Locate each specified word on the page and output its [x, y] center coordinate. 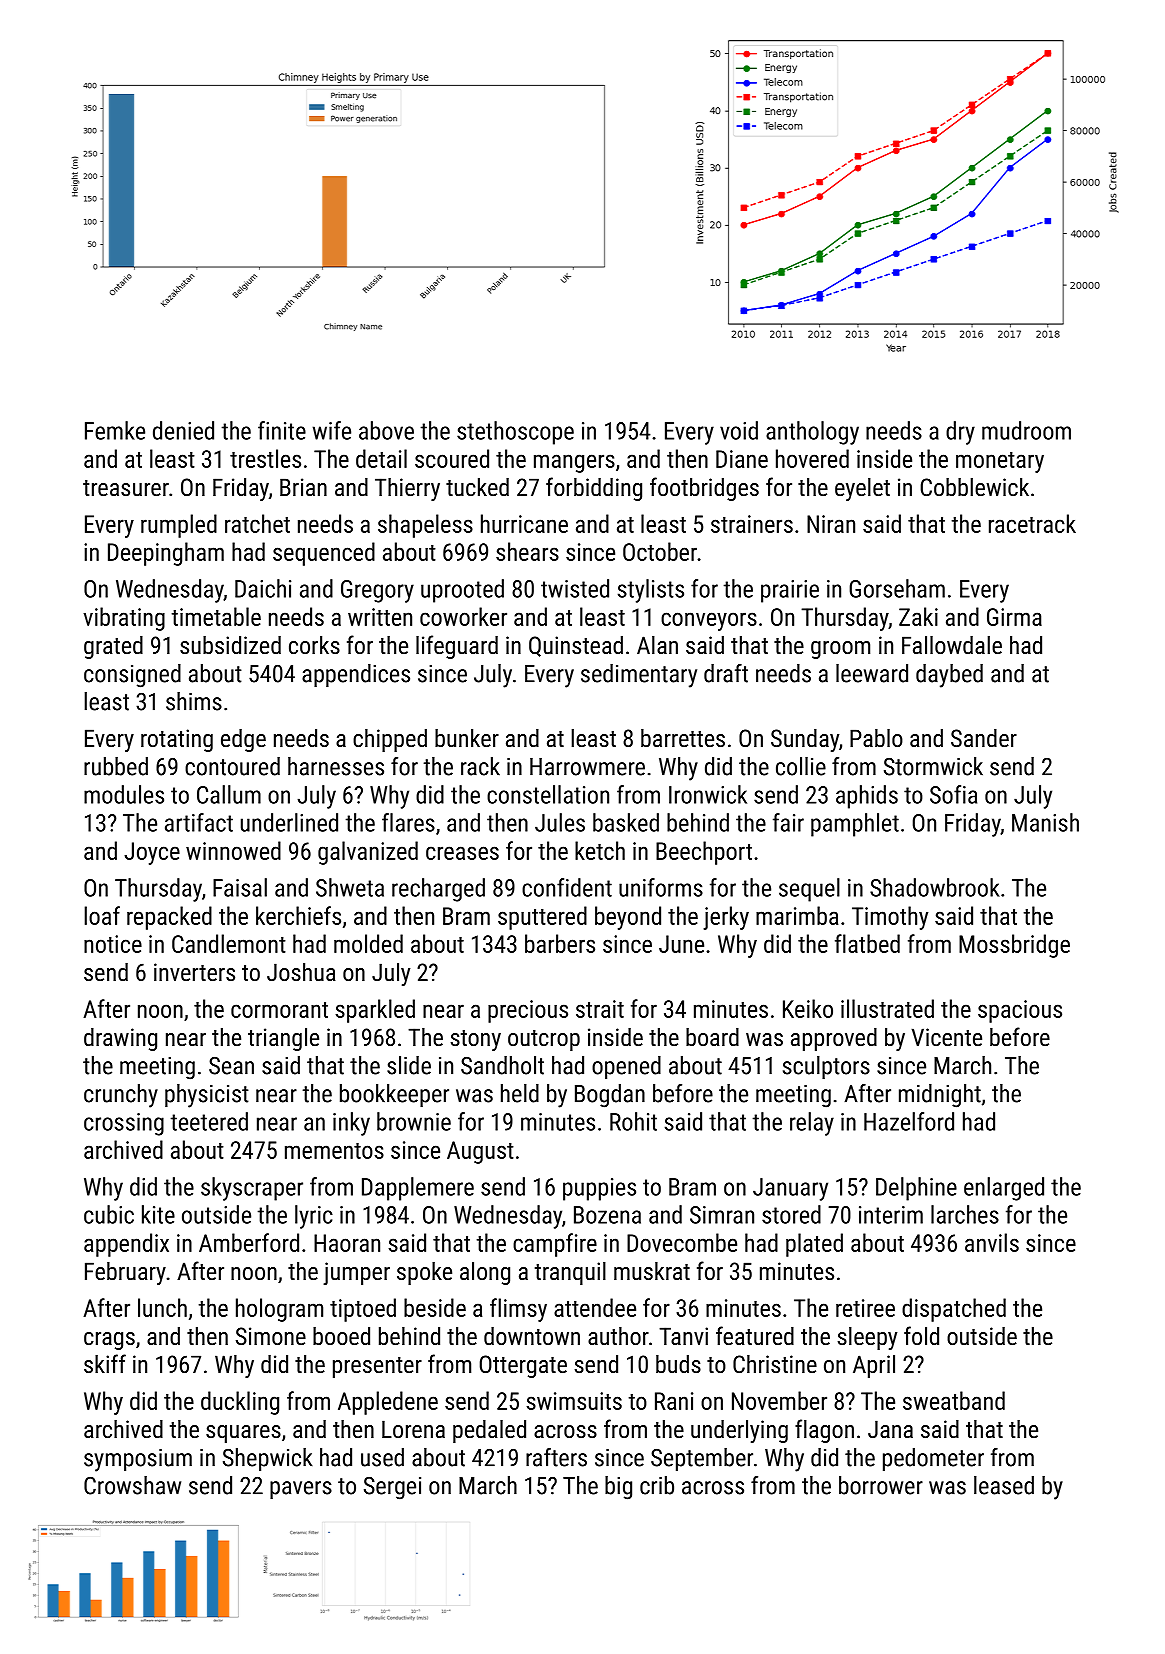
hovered [812, 458]
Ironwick [708, 794]
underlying [739, 1431]
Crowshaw [132, 1485]
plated [814, 1245]
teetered [209, 1121]
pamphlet [855, 825]
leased [1004, 1485]
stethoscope [515, 433]
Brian [303, 487]
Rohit [633, 1121]
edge [243, 740]
